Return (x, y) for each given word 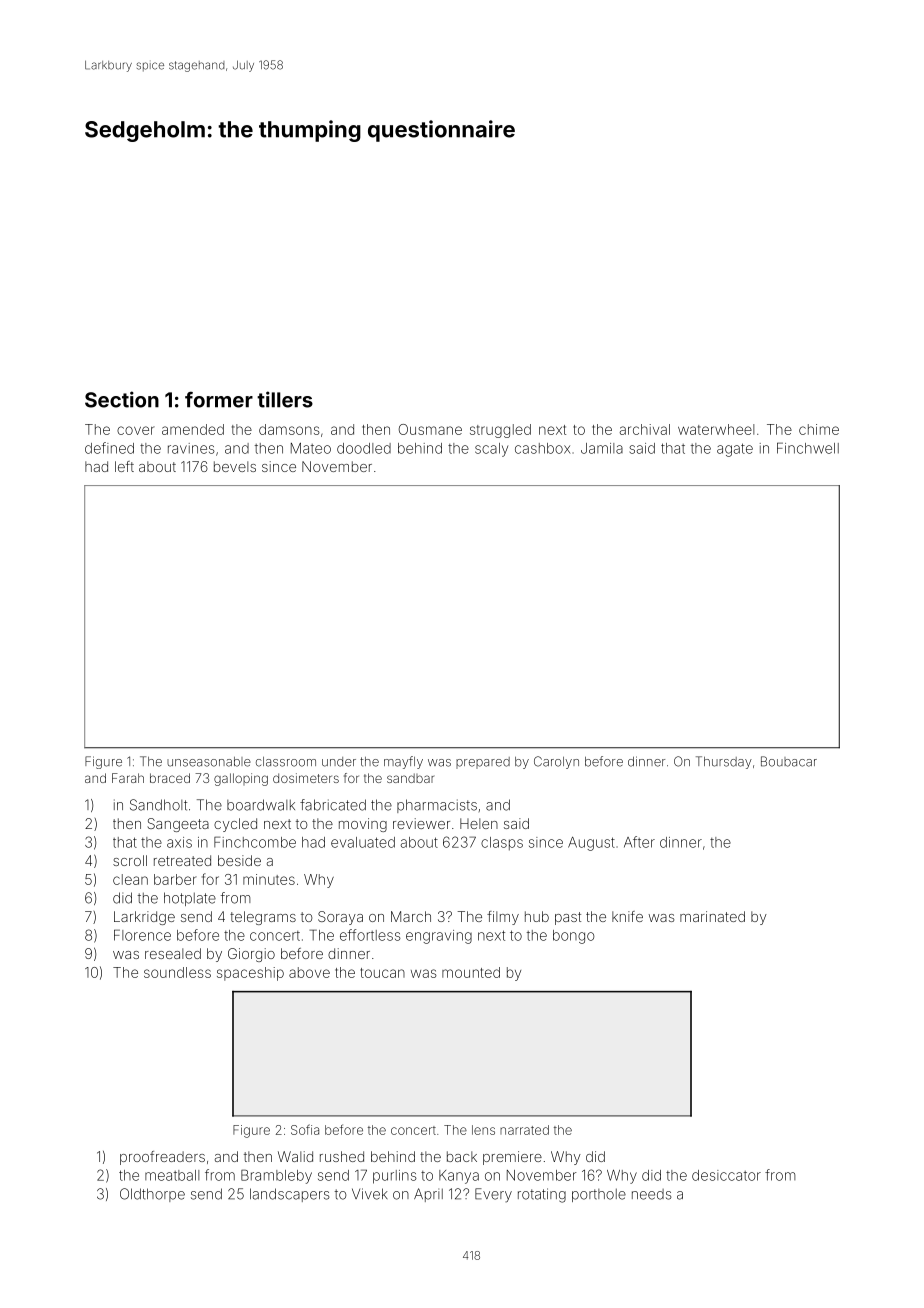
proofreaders (162, 1158)
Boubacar (789, 761)
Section (122, 399)
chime (819, 429)
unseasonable (209, 762)
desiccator (726, 1175)
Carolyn (556, 762)
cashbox (542, 448)
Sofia (305, 1129)
